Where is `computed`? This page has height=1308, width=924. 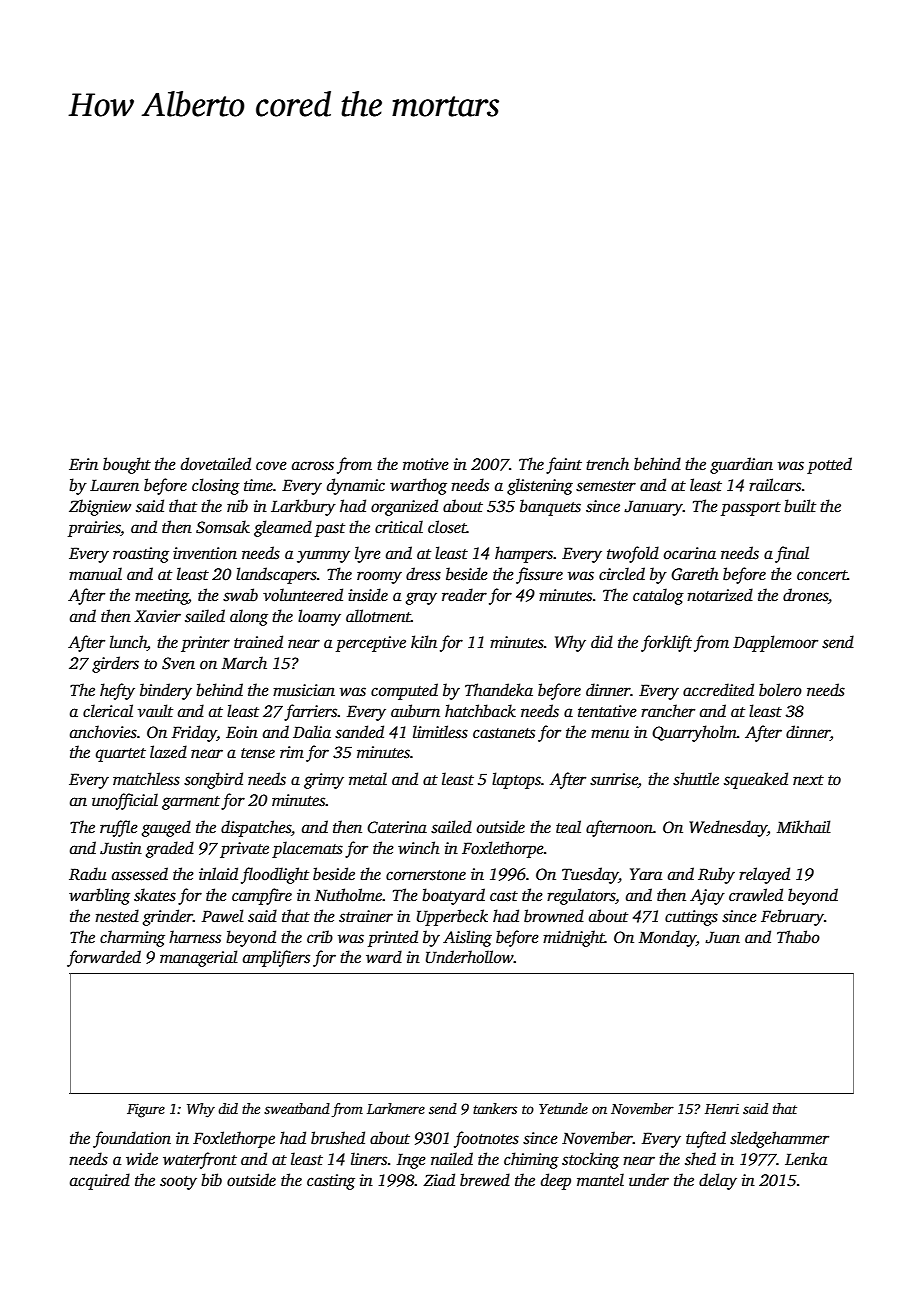
computed is located at coordinates (404, 691).
